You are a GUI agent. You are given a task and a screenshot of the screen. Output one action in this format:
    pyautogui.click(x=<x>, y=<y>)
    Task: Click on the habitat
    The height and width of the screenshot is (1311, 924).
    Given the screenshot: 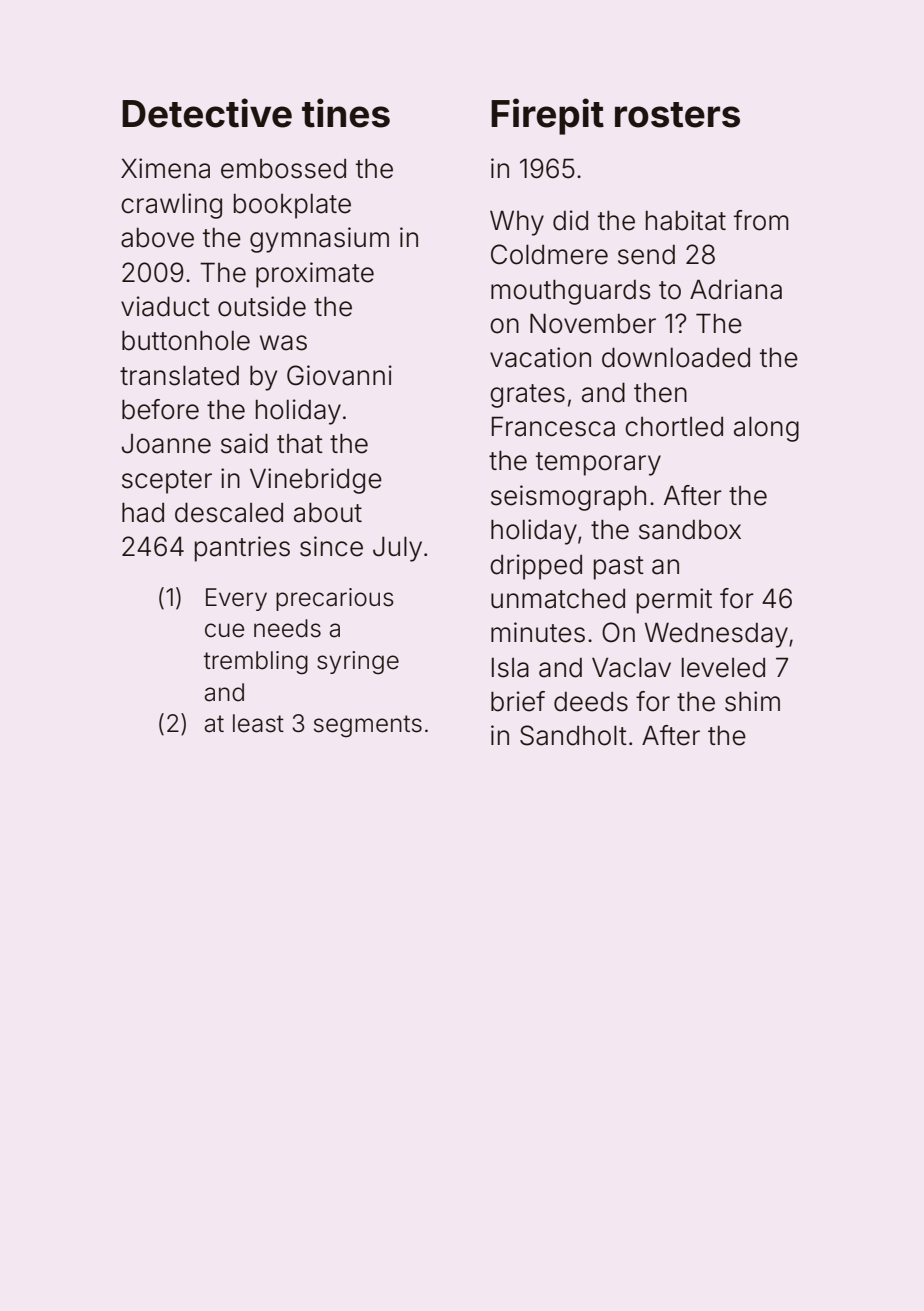 What is the action you would take?
    pyautogui.click(x=686, y=220)
